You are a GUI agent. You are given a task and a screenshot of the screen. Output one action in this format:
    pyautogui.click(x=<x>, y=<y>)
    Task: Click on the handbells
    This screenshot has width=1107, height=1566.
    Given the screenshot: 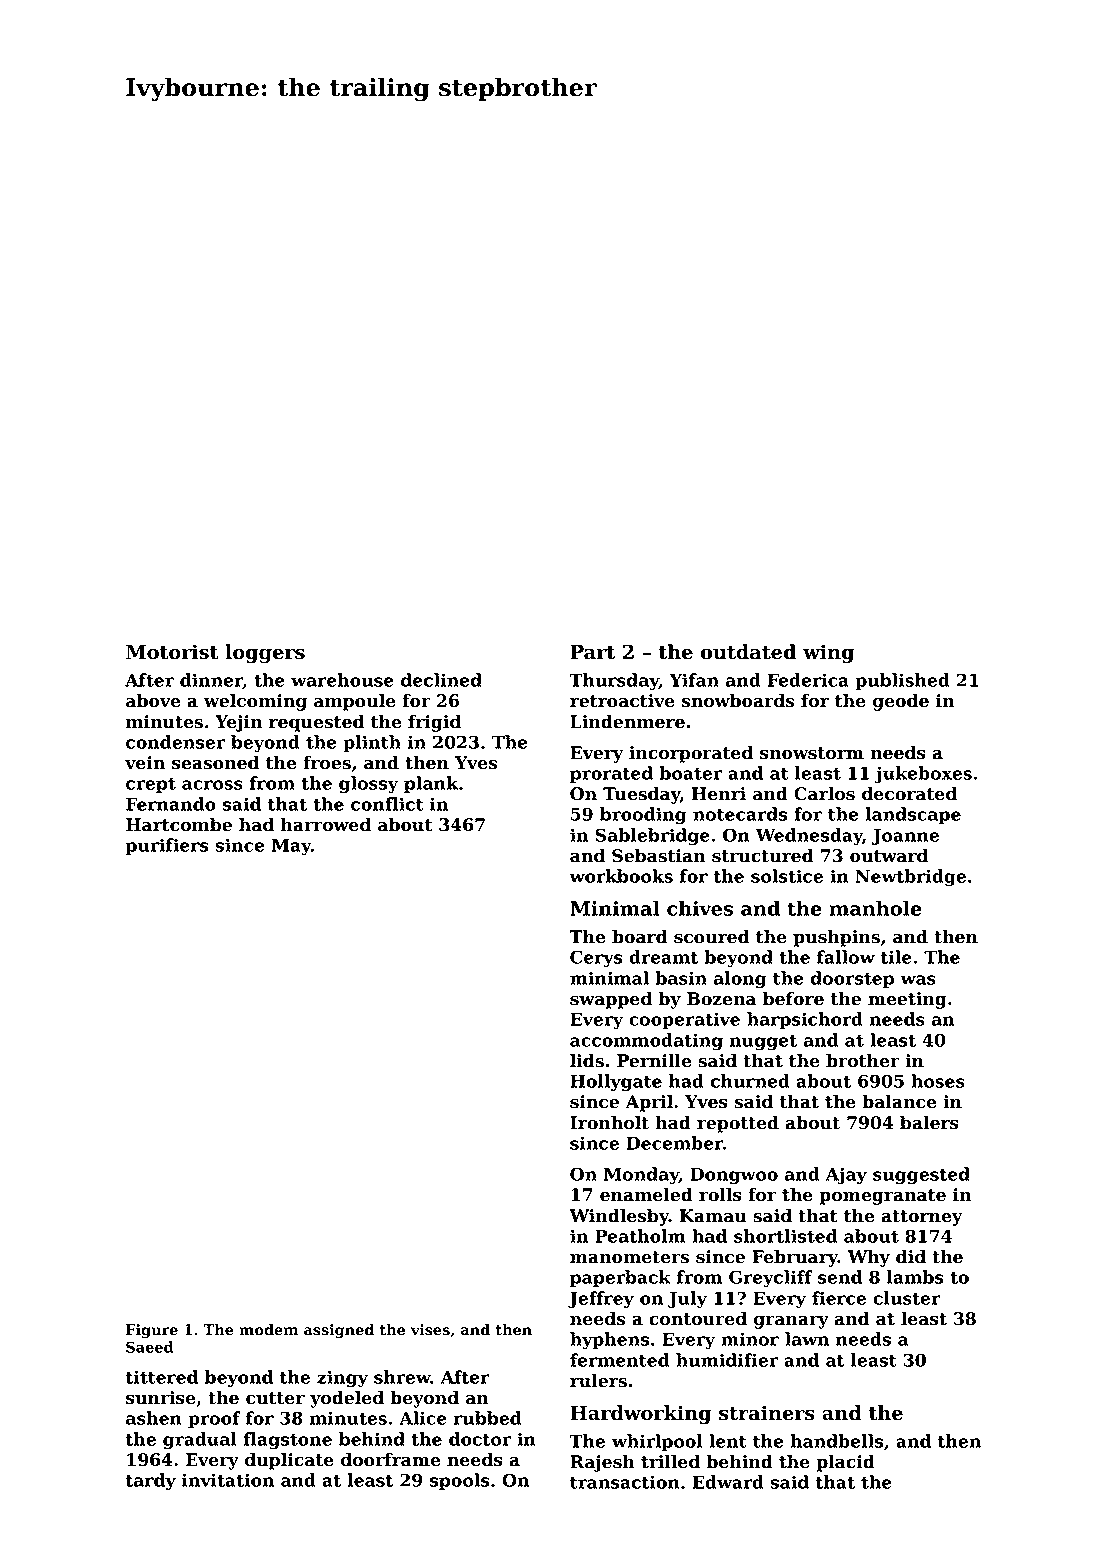 What is the action you would take?
    pyautogui.click(x=836, y=1441)
